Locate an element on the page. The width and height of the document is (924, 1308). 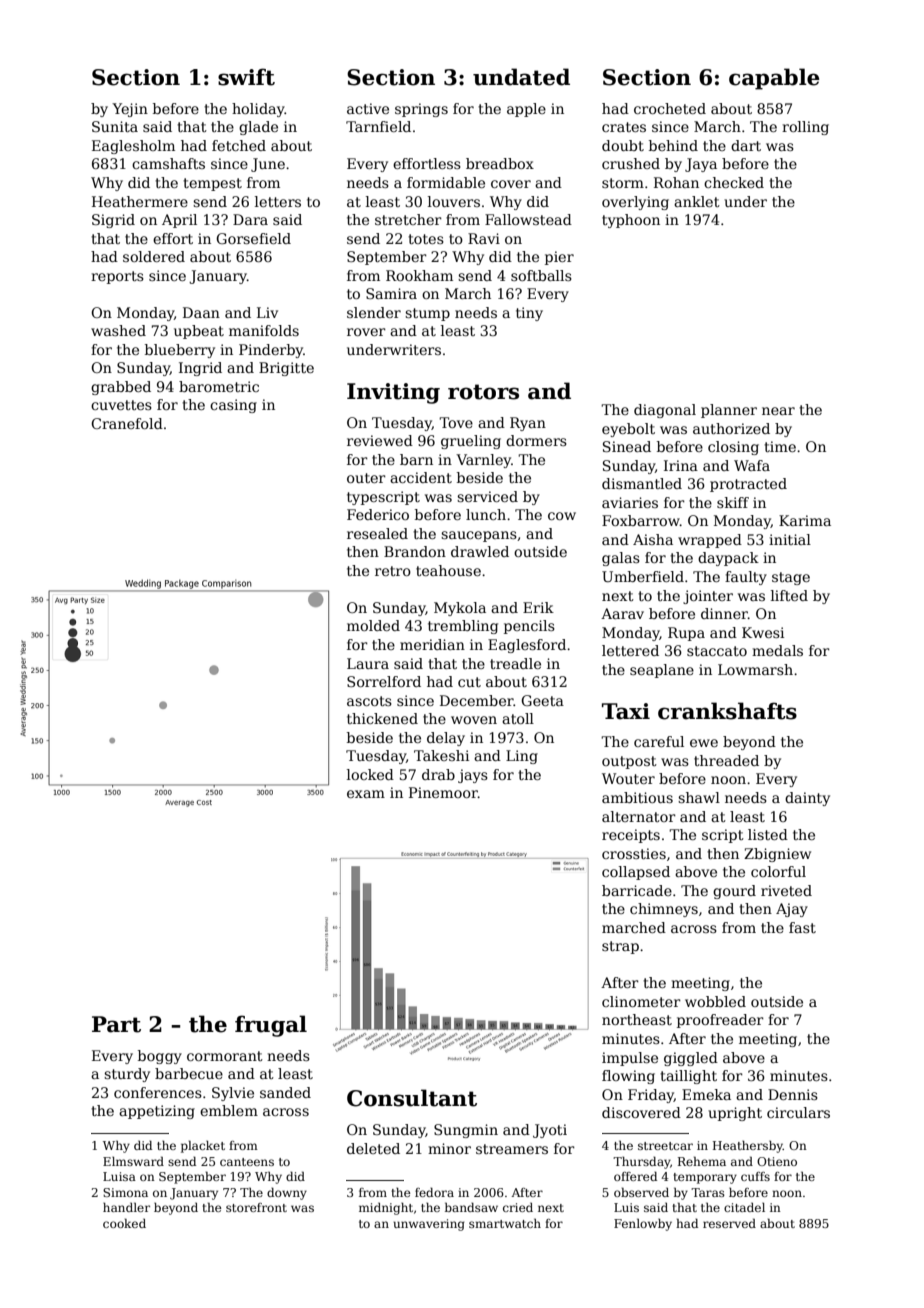
medals is located at coordinates (777, 650).
